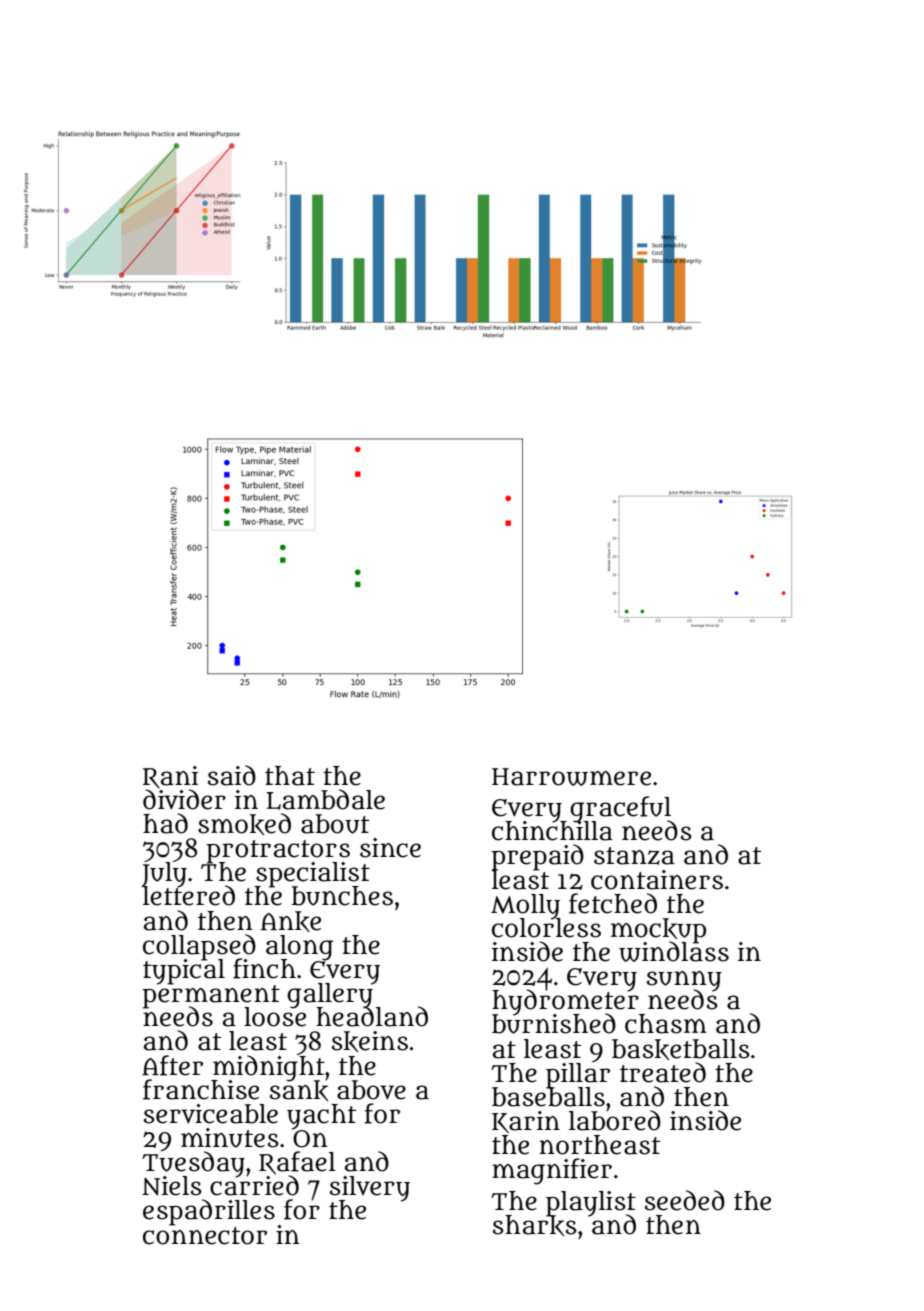 The width and height of the screenshot is (924, 1311). Describe the element at coordinates (211, 996) in the screenshot. I see `permanent` at that location.
